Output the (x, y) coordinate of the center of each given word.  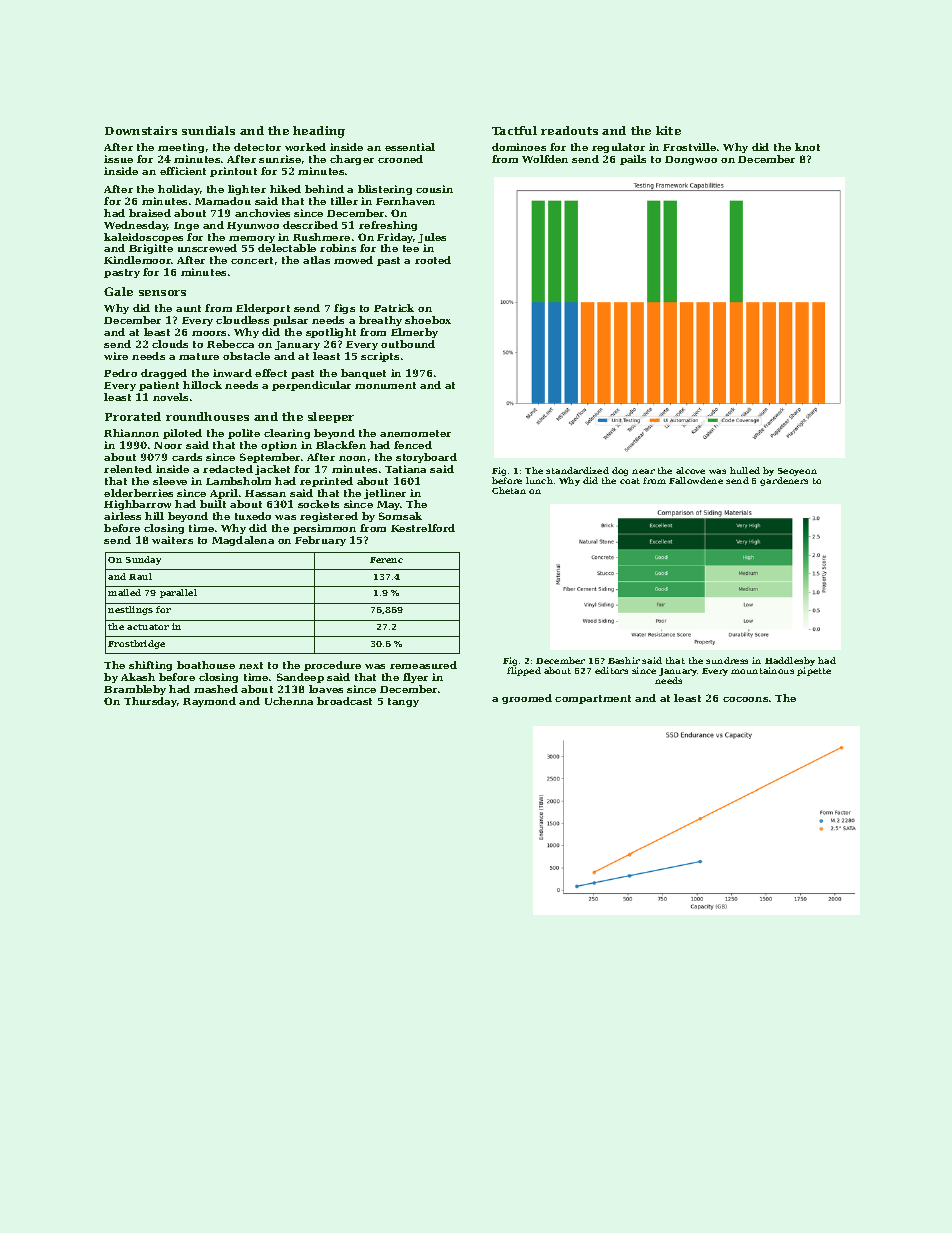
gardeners (784, 481)
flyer (415, 678)
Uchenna (289, 701)
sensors (162, 293)
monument (385, 385)
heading (319, 132)
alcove (690, 470)
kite (668, 130)
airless (122, 516)
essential (410, 147)
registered (329, 517)
